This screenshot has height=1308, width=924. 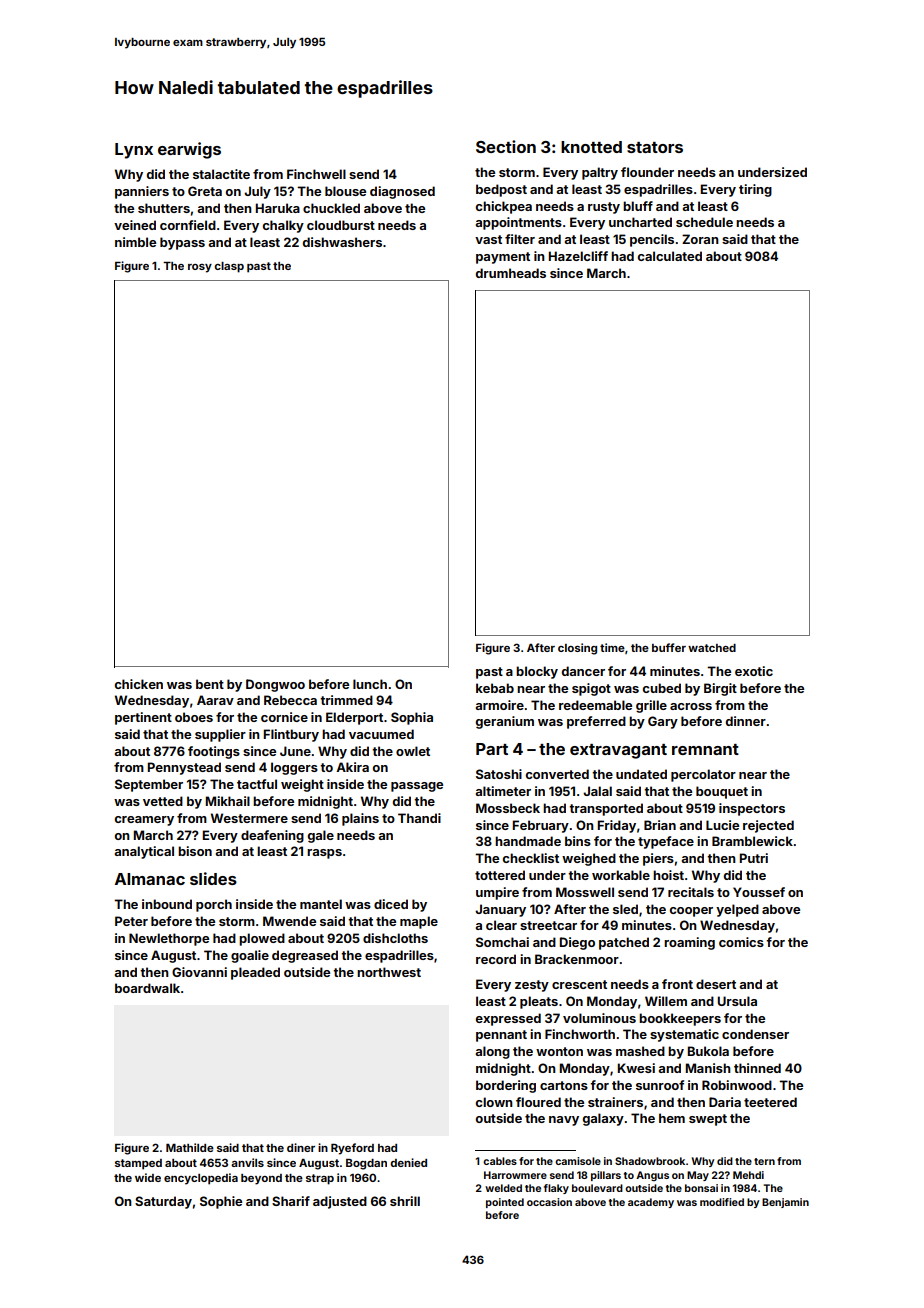 What do you see at coordinates (712, 648) in the screenshot?
I see `watched` at bounding box center [712, 648].
